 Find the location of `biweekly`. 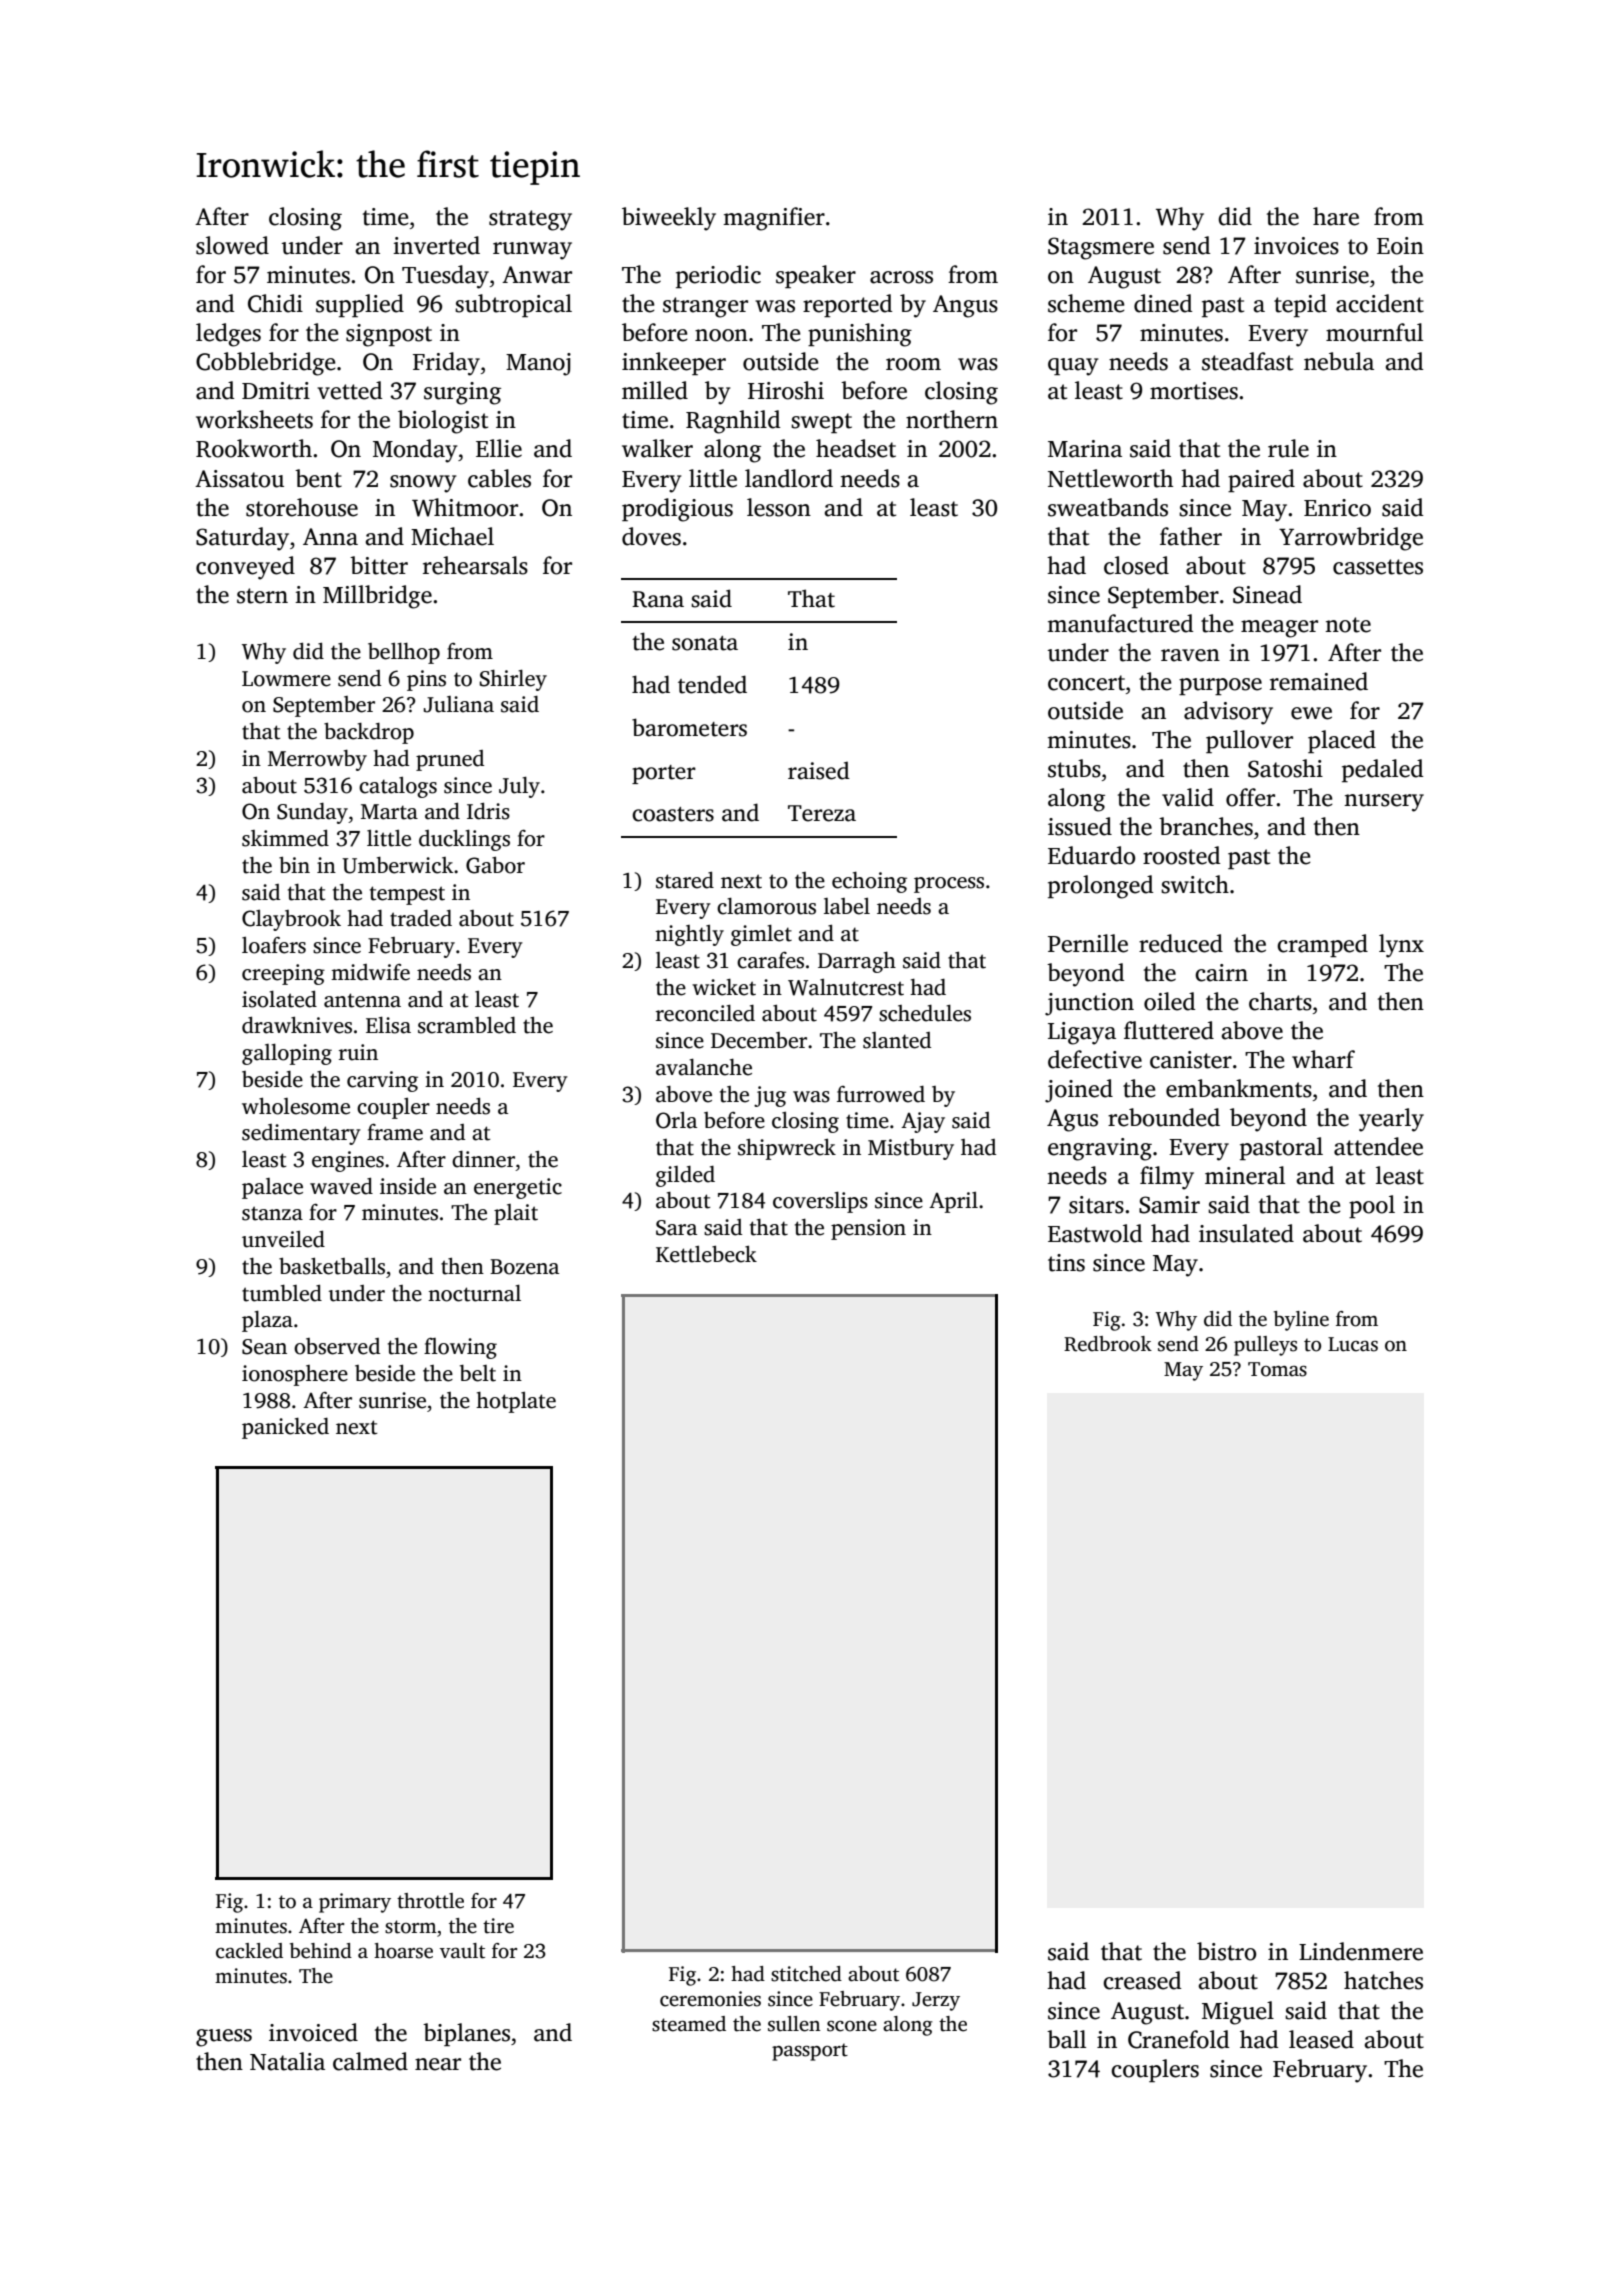

biweekly is located at coordinates (669, 219).
